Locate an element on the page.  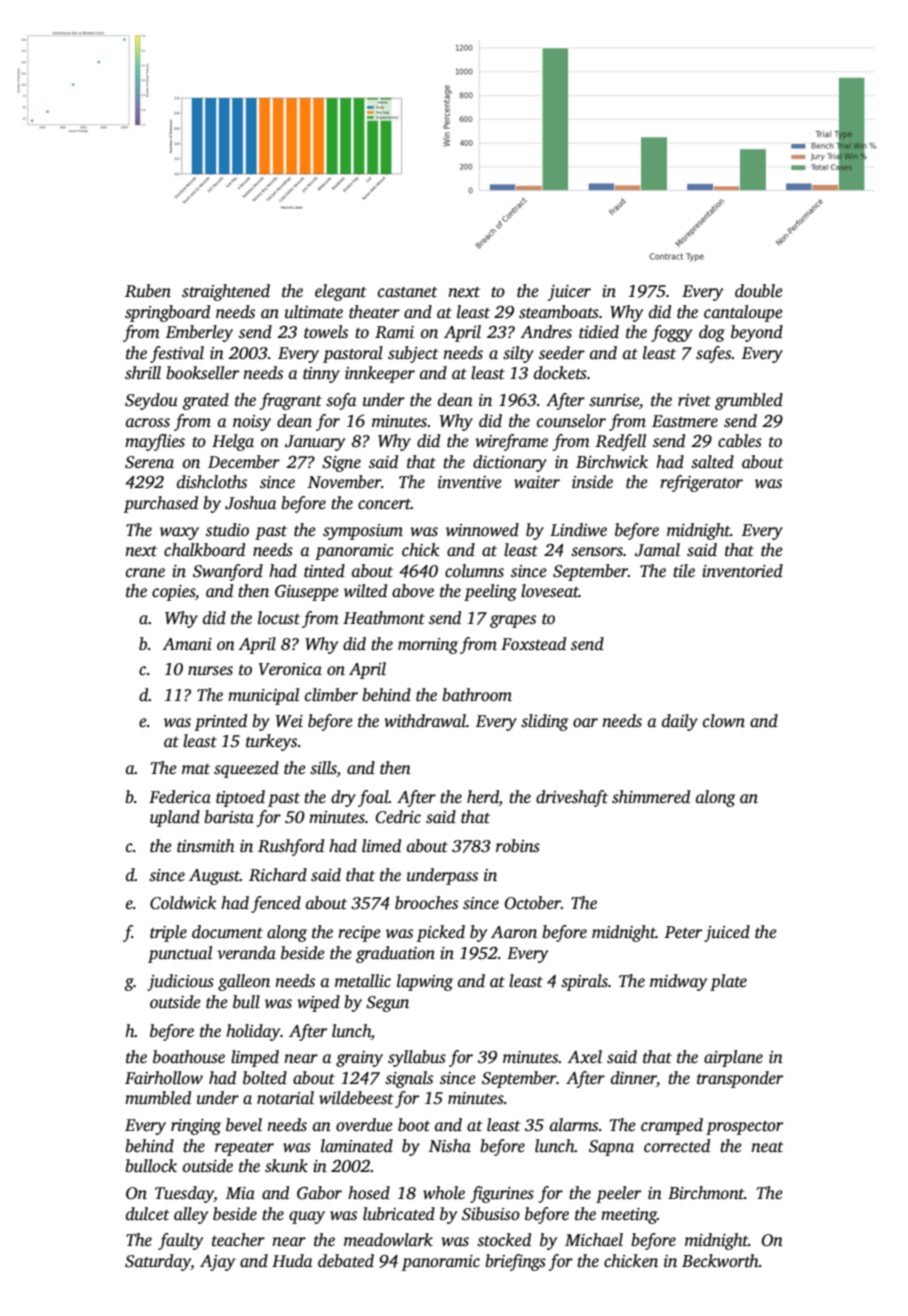
printed is located at coordinates (220, 722).
